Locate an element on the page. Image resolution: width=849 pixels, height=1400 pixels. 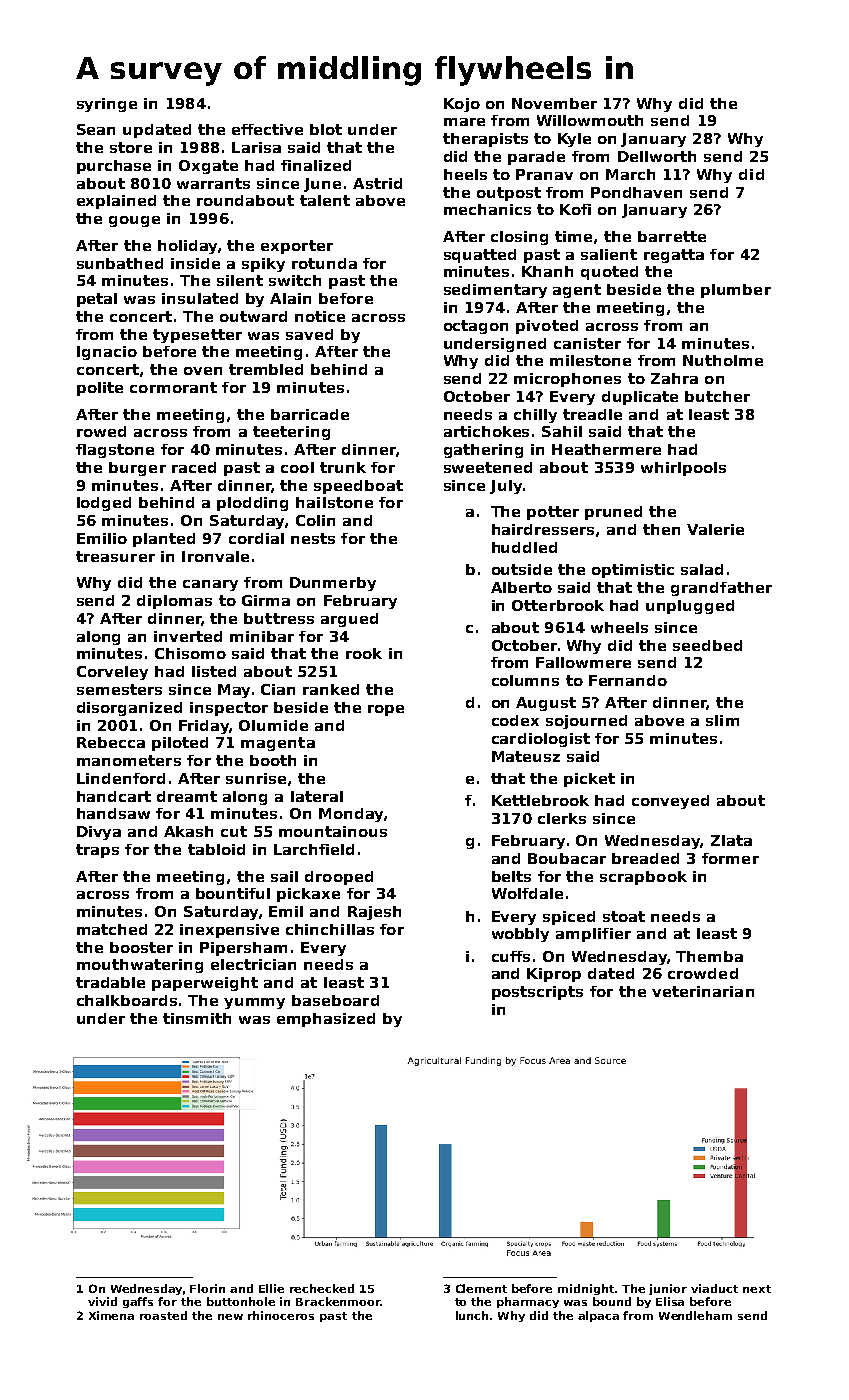
chalkboards is located at coordinates (127, 1000).
